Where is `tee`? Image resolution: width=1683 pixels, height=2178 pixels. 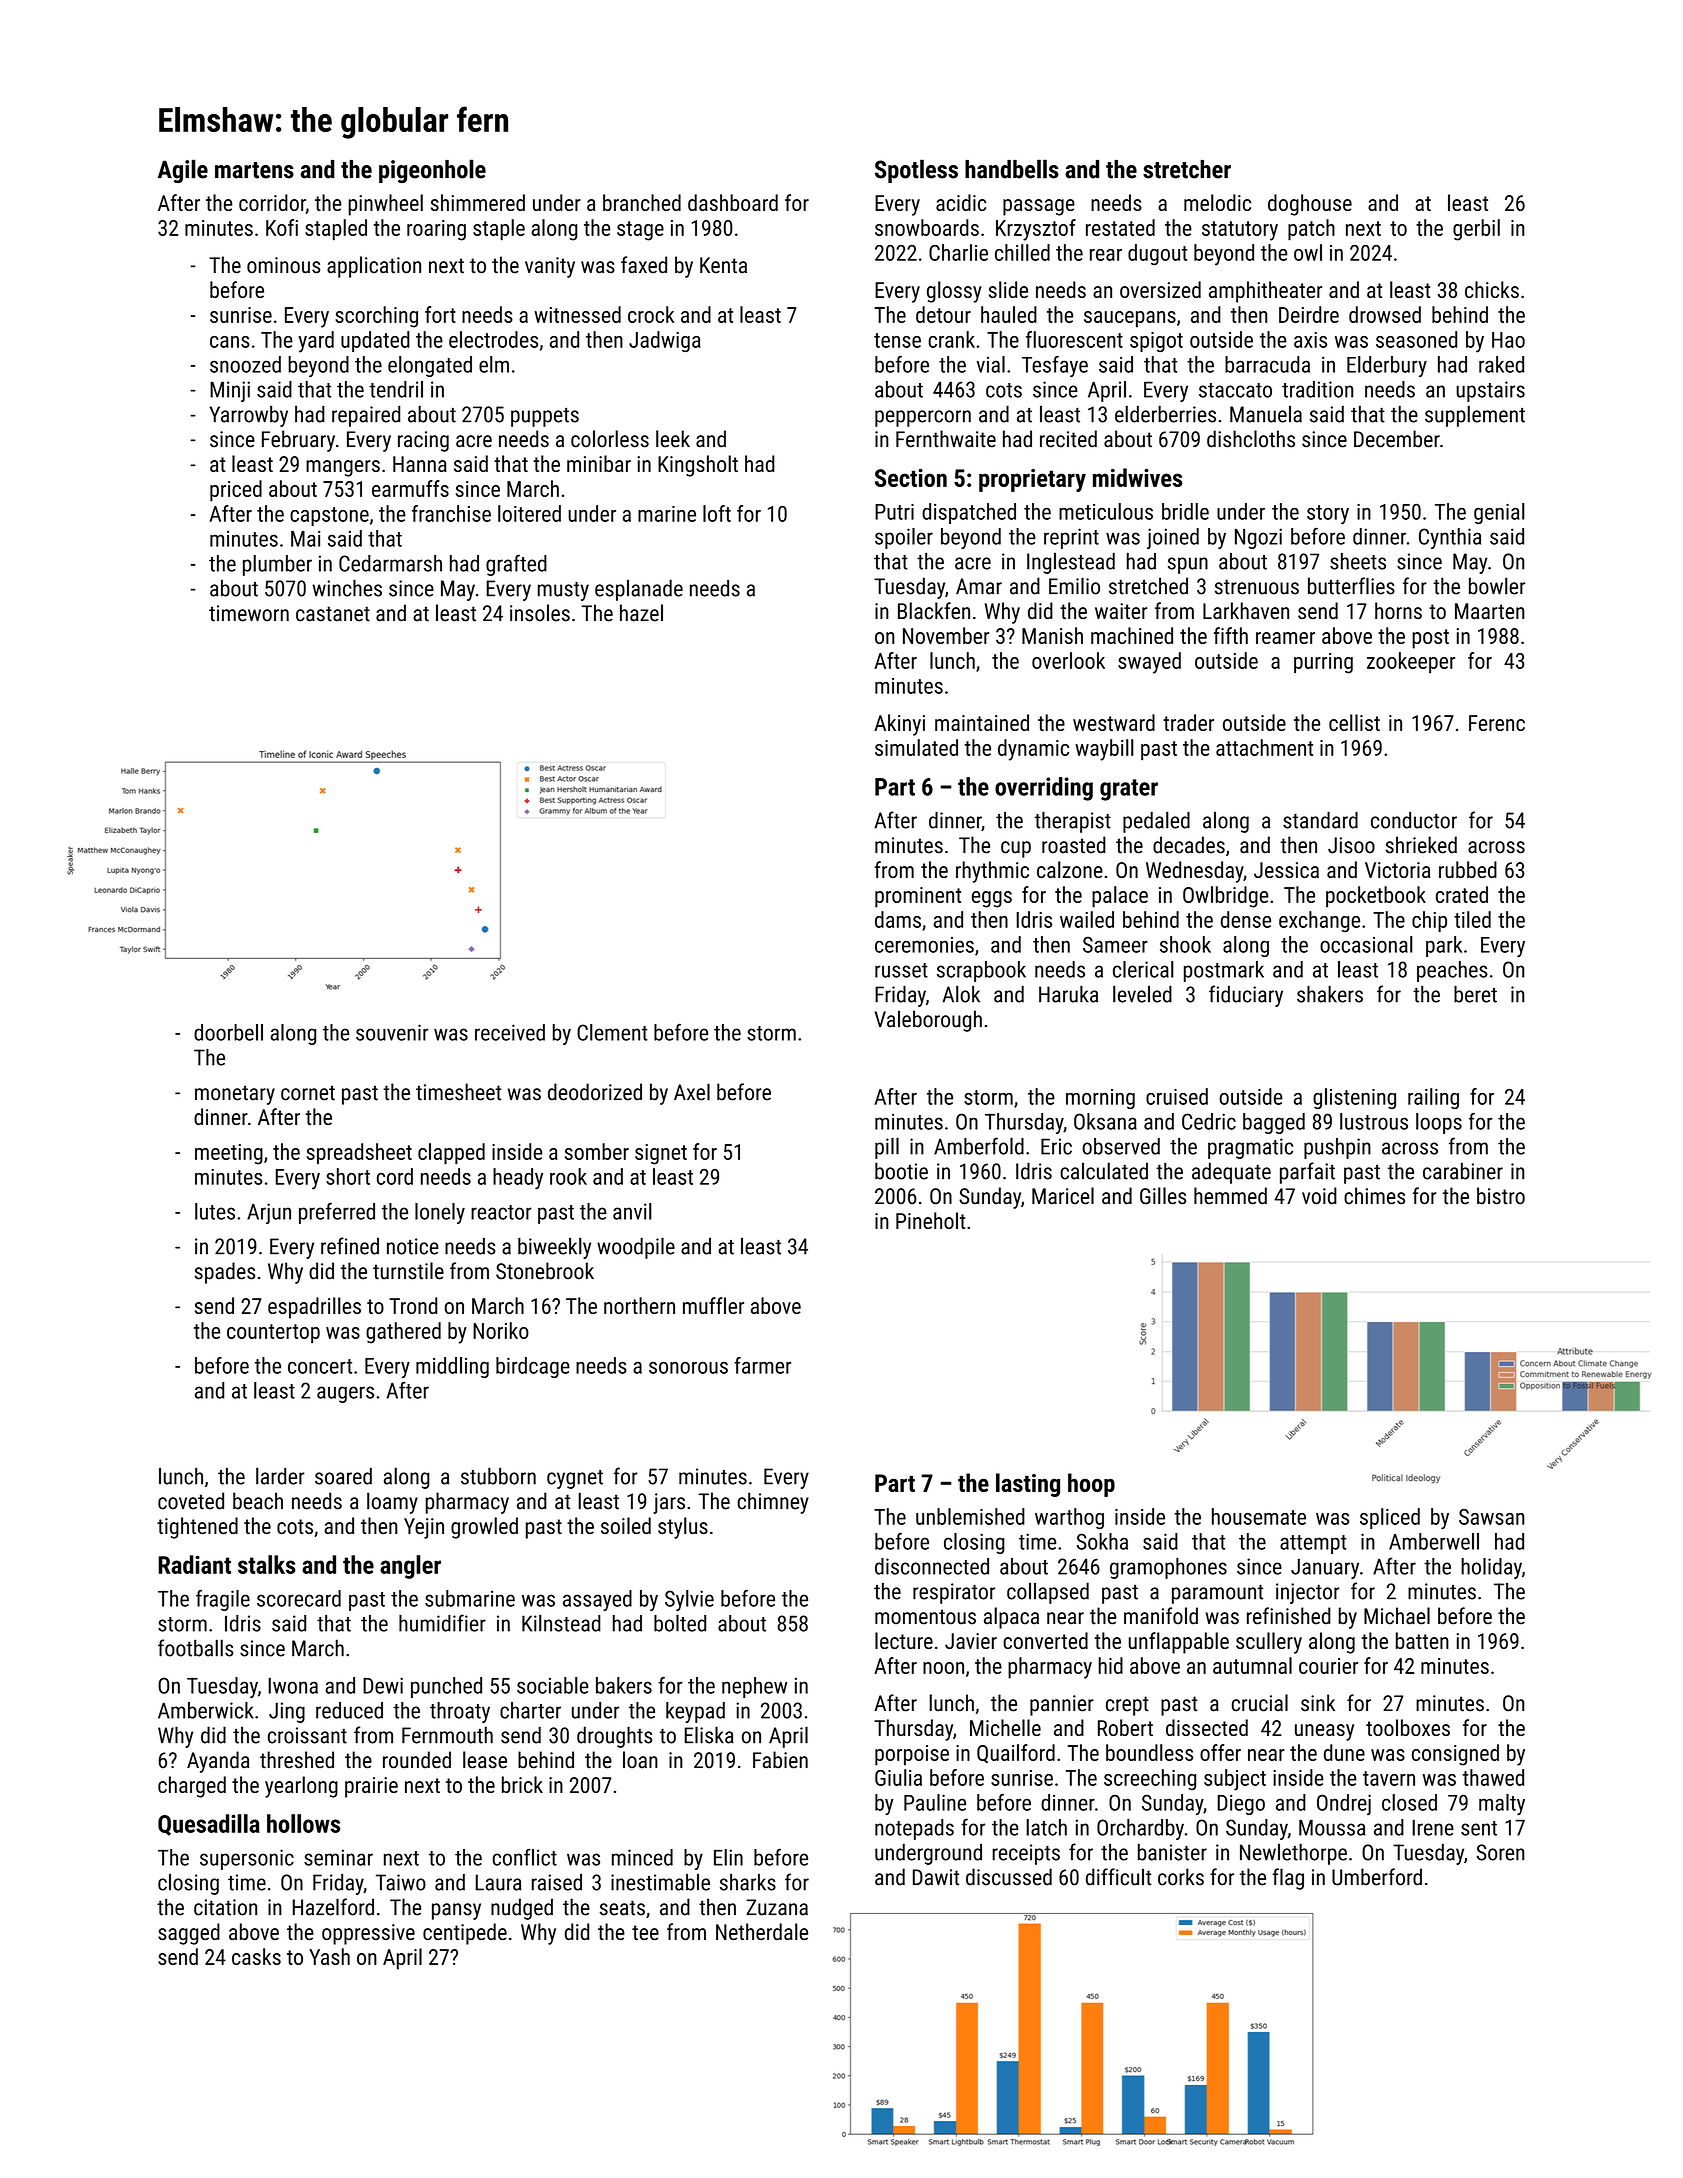 tee is located at coordinates (645, 1932).
